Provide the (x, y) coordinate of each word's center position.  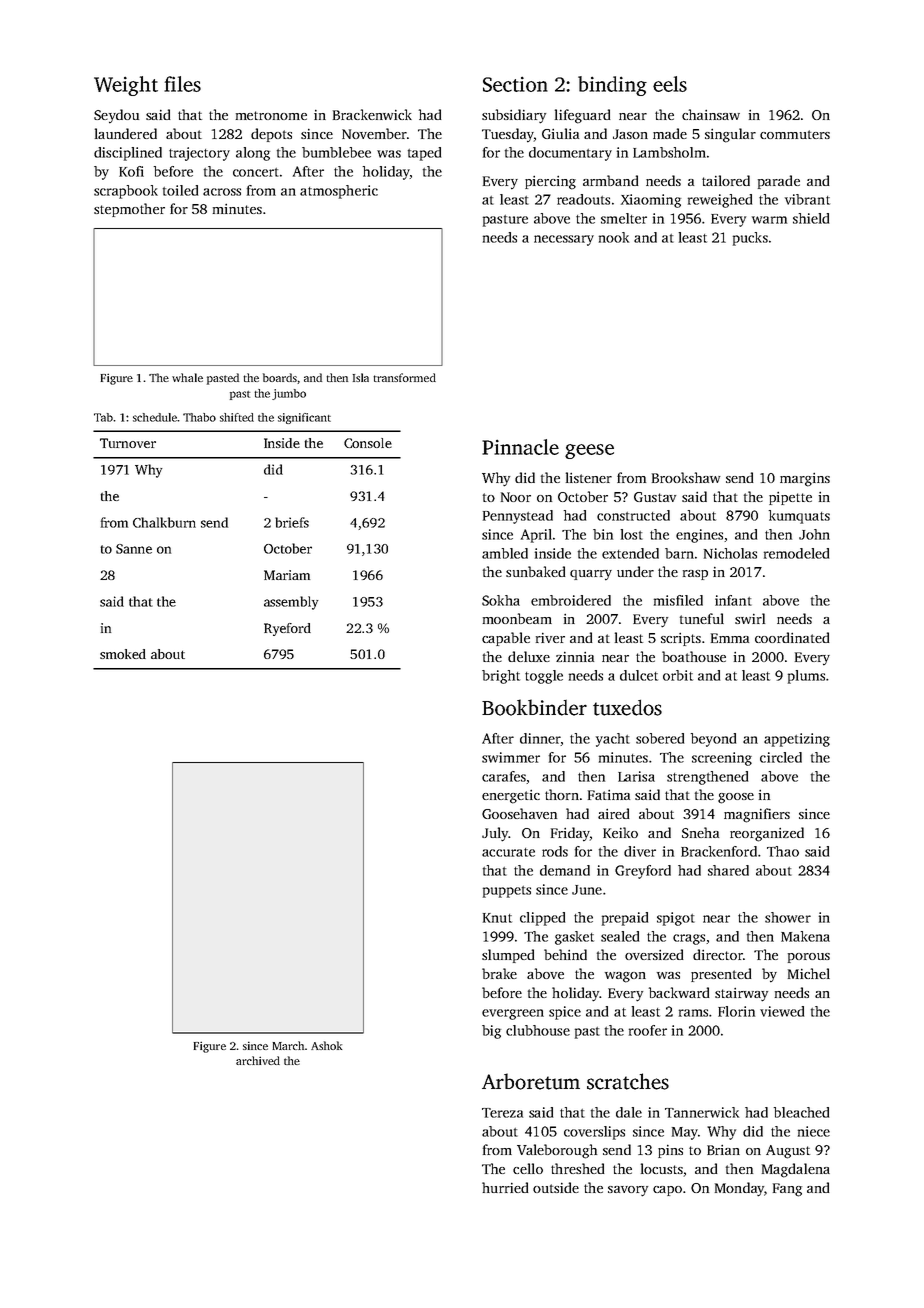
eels (670, 84)
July (495, 834)
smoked (123, 654)
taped (424, 154)
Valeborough (557, 1151)
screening (722, 759)
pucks (750, 239)
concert (256, 172)
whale (187, 377)
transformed (404, 377)
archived (258, 1060)
